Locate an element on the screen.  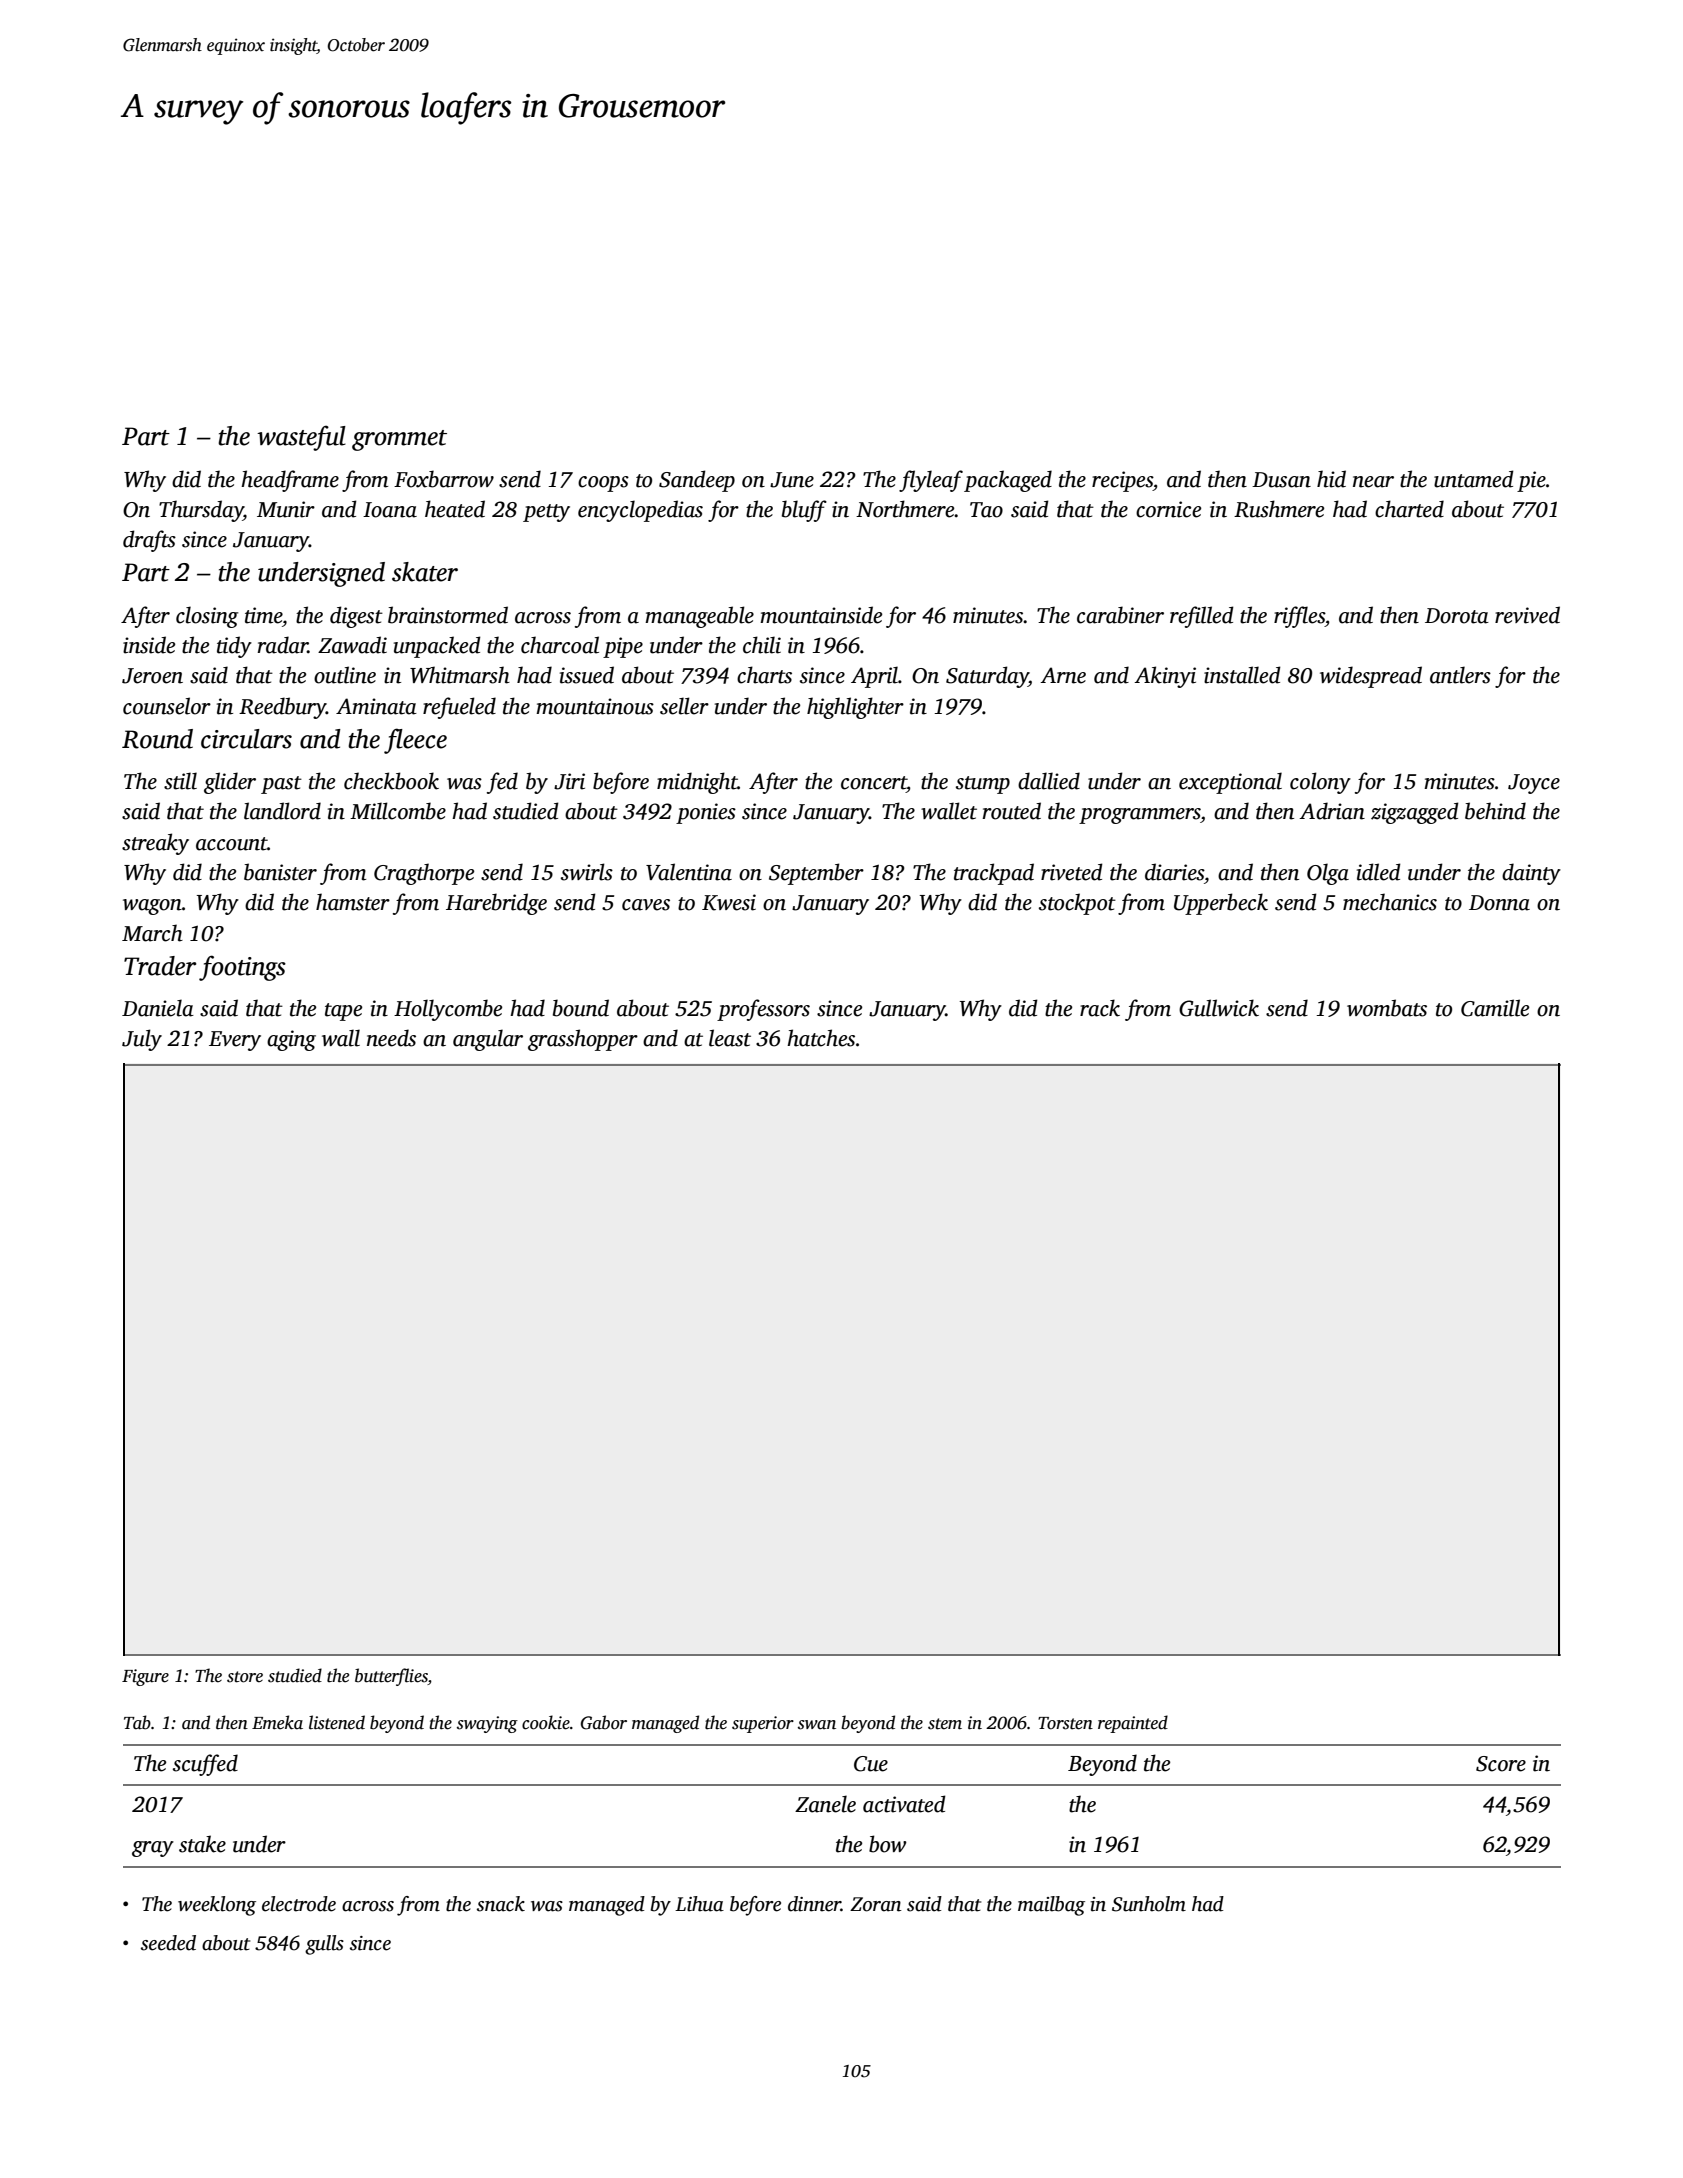
Score is located at coordinates (1501, 1764).
